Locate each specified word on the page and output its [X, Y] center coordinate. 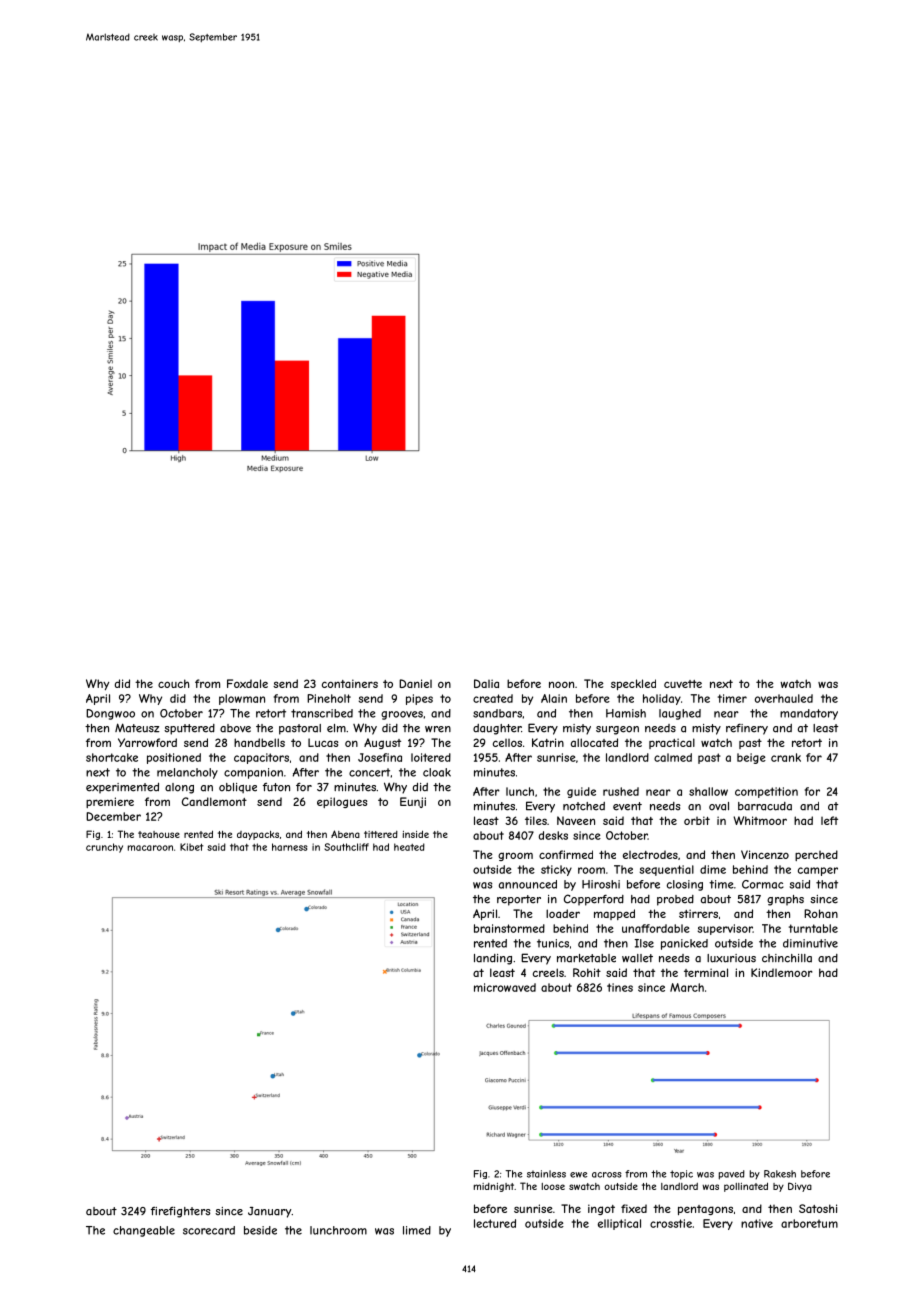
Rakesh [780, 1174]
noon [561, 685]
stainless [546, 1174]
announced [528, 884]
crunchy [104, 848]
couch [173, 683]
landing [493, 959]
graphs [785, 900]
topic [681, 1175]
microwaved [505, 987]
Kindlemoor [781, 972]
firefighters [181, 1212]
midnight [494, 1187]
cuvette [683, 684]
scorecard [209, 1230]
